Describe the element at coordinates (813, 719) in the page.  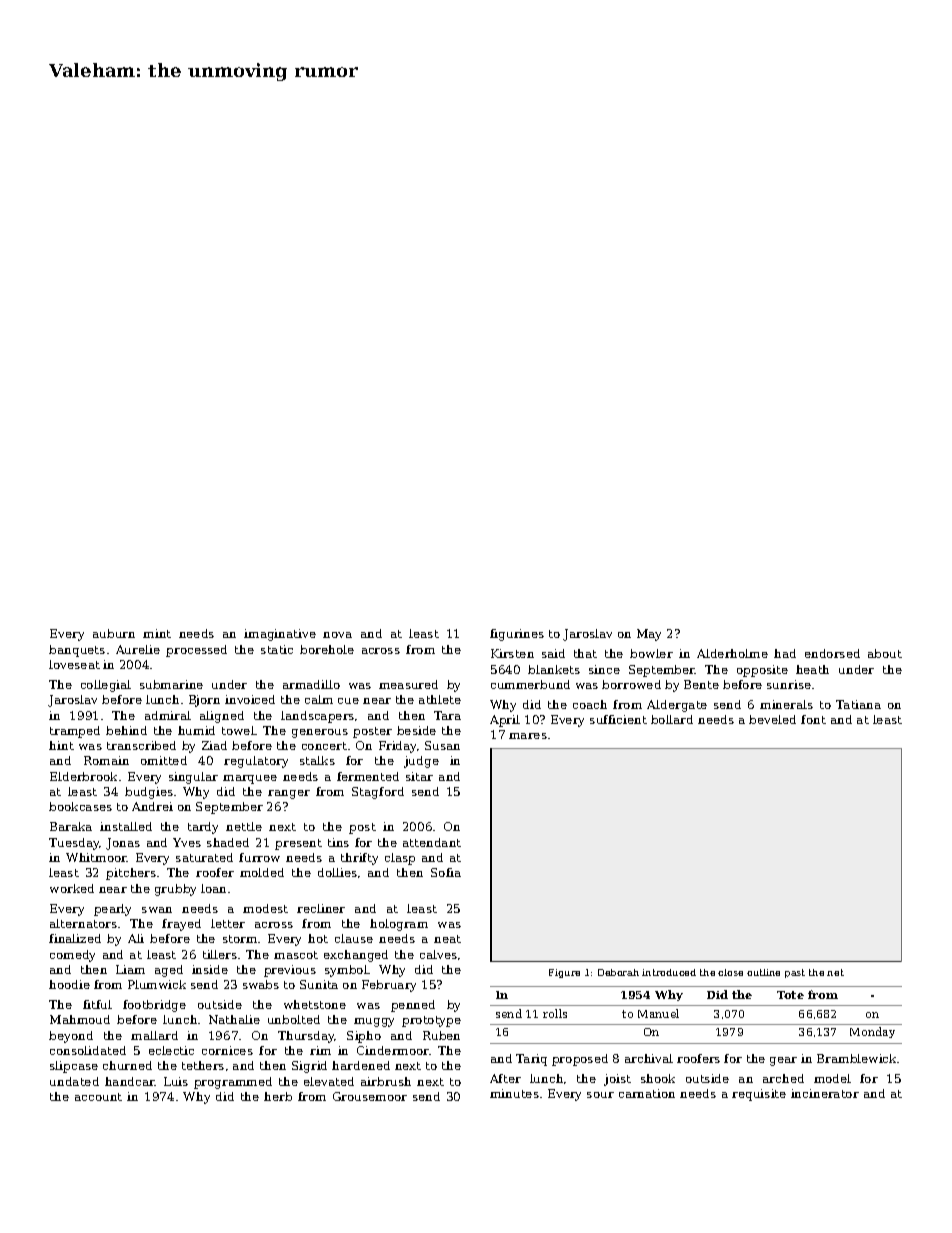
I see `font` at that location.
